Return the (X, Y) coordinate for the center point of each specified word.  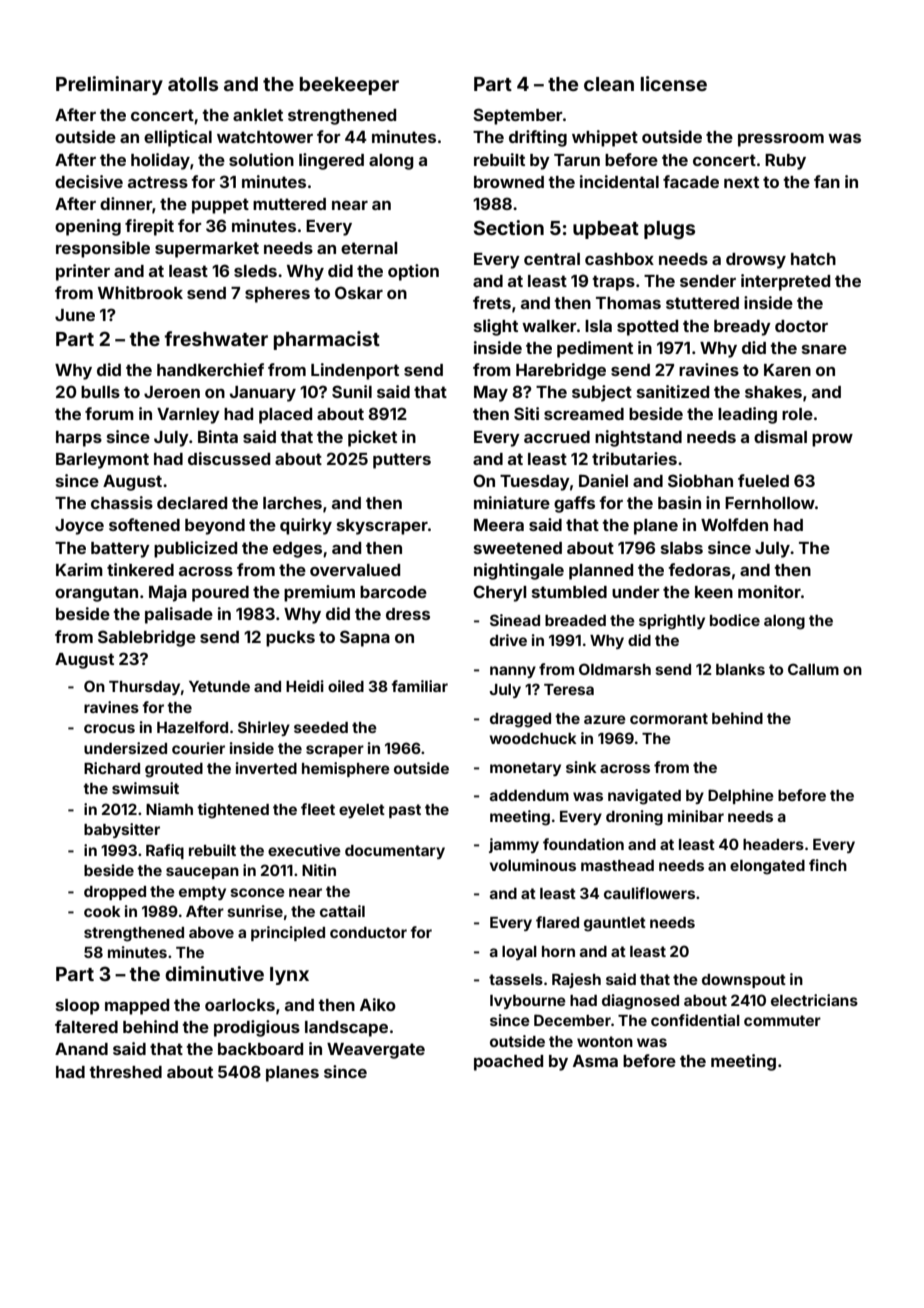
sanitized (673, 391)
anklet (258, 115)
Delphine (741, 796)
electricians (814, 1000)
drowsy (756, 261)
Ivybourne (528, 1002)
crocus (109, 728)
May (491, 394)
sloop (78, 1007)
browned (509, 182)
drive (508, 640)
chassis (122, 502)
